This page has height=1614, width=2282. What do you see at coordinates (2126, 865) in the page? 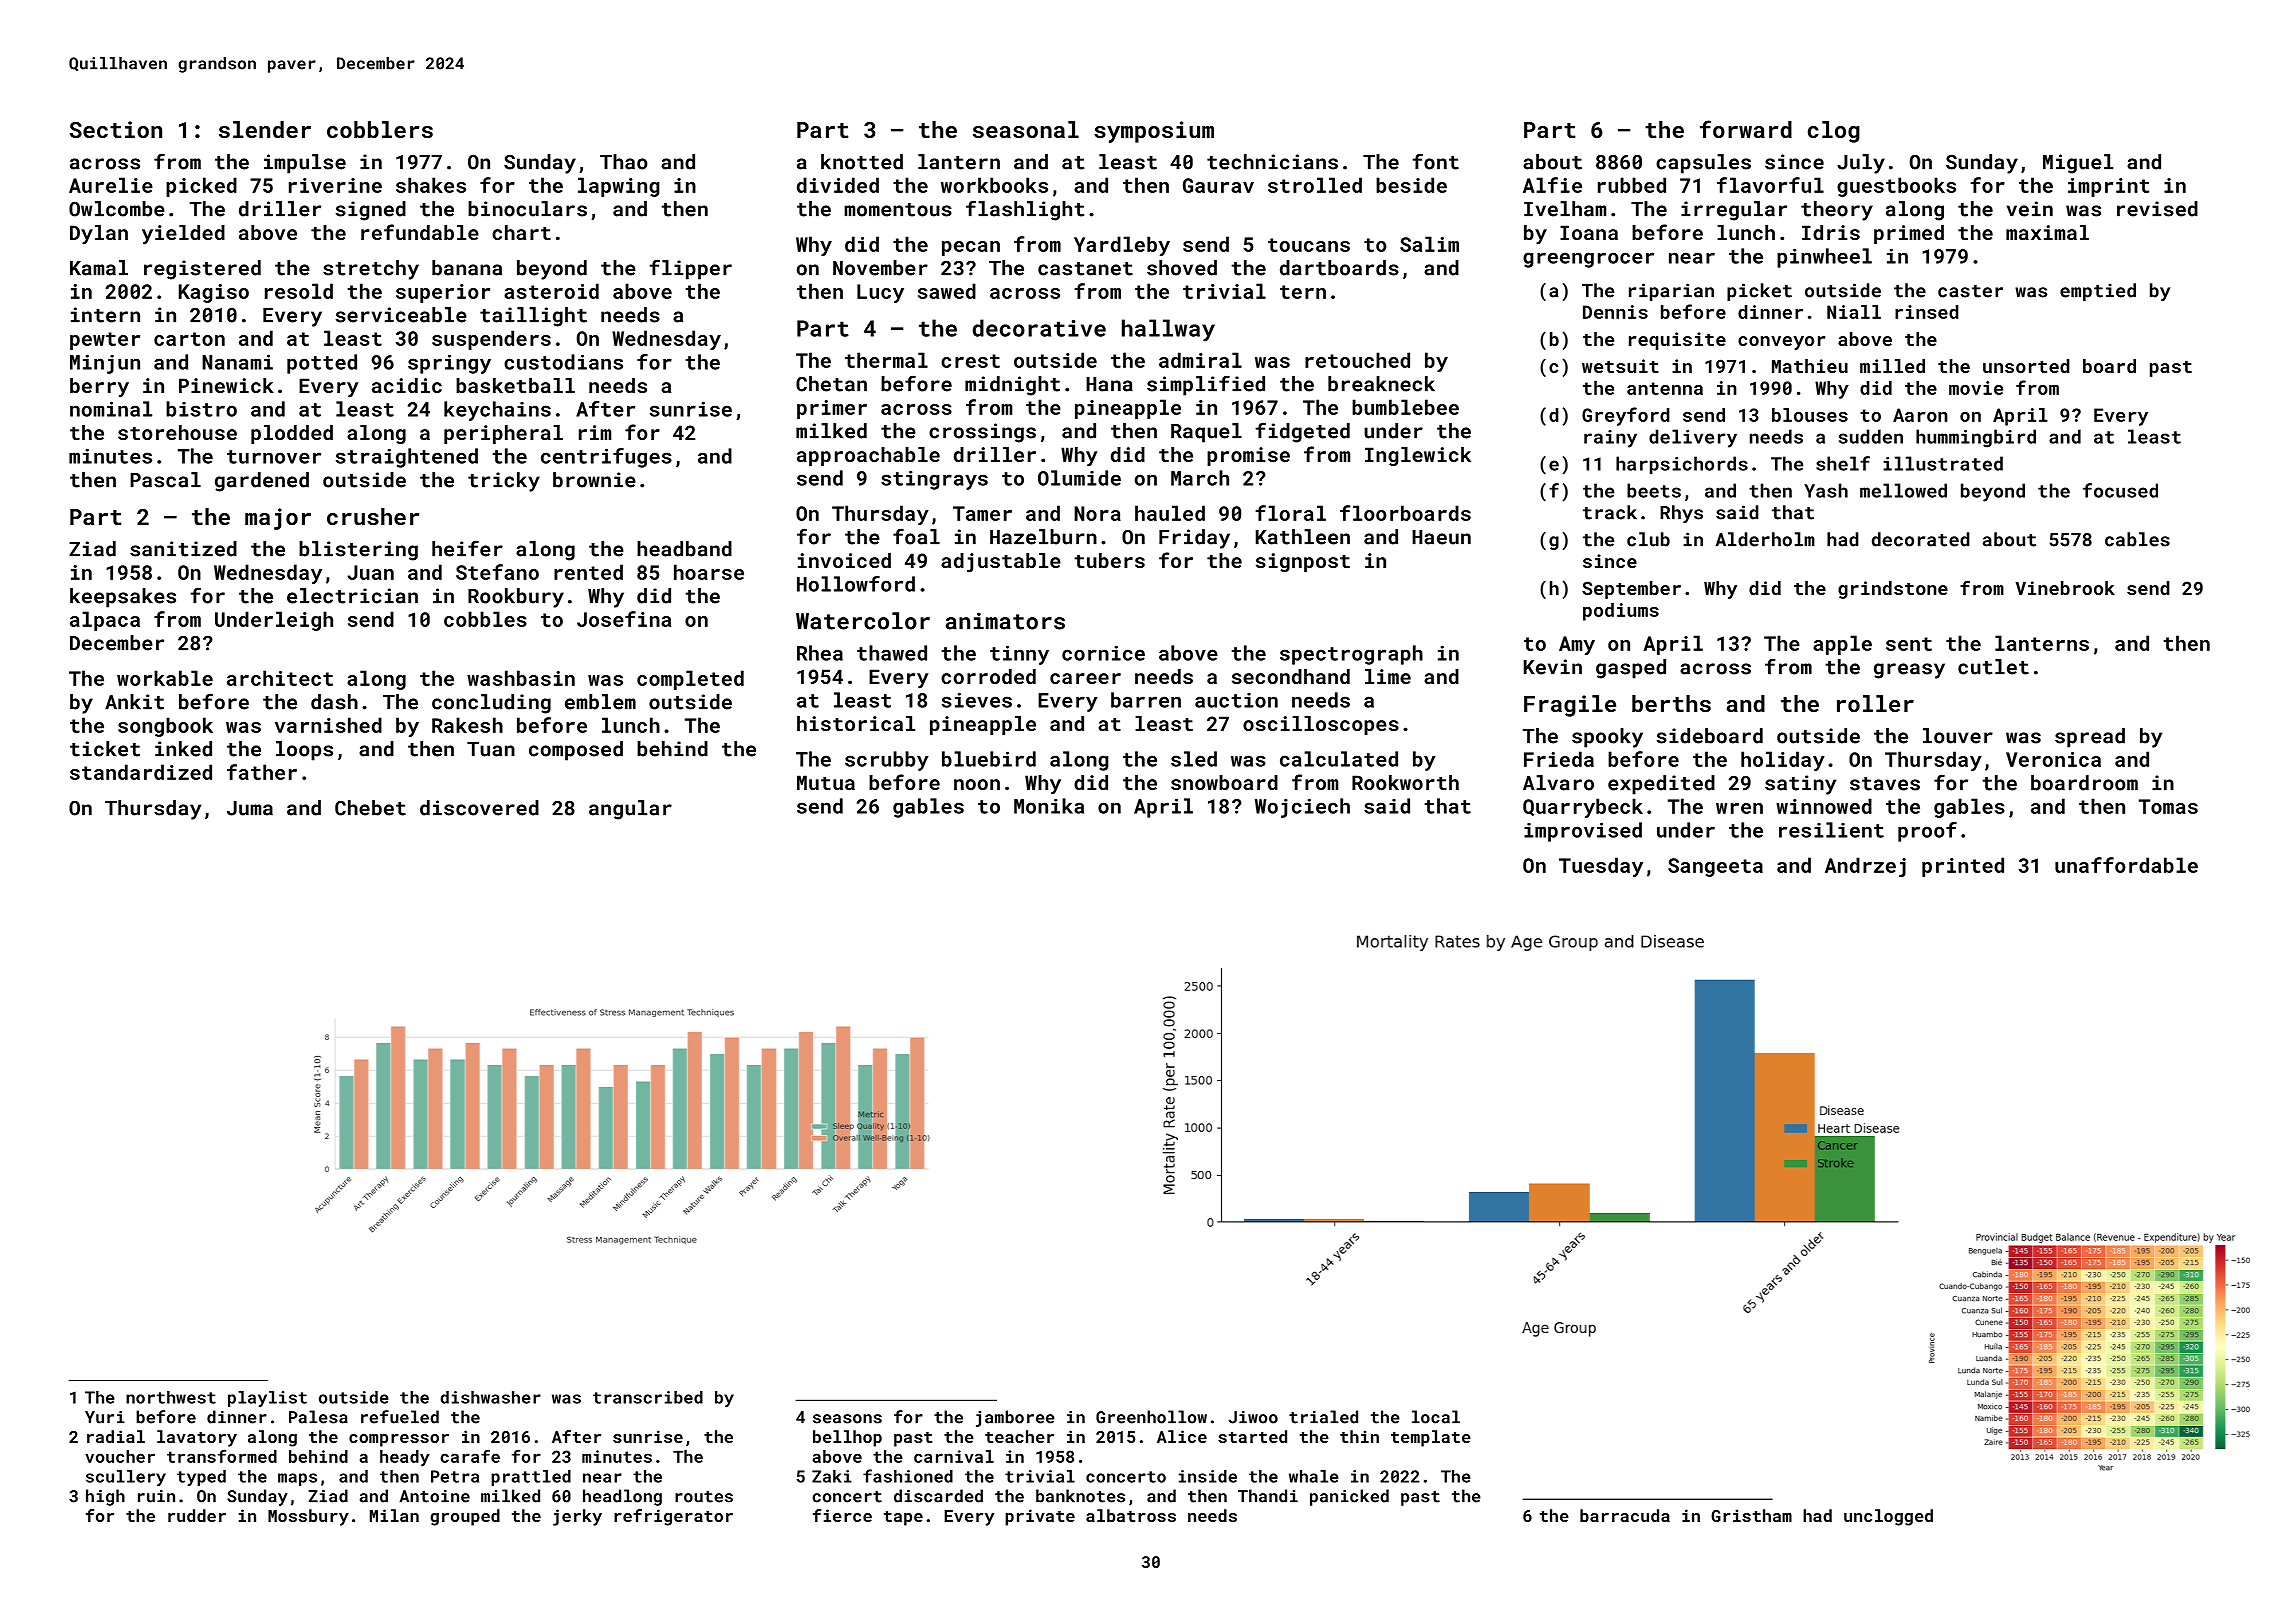
I see `unaffordable` at bounding box center [2126, 865].
